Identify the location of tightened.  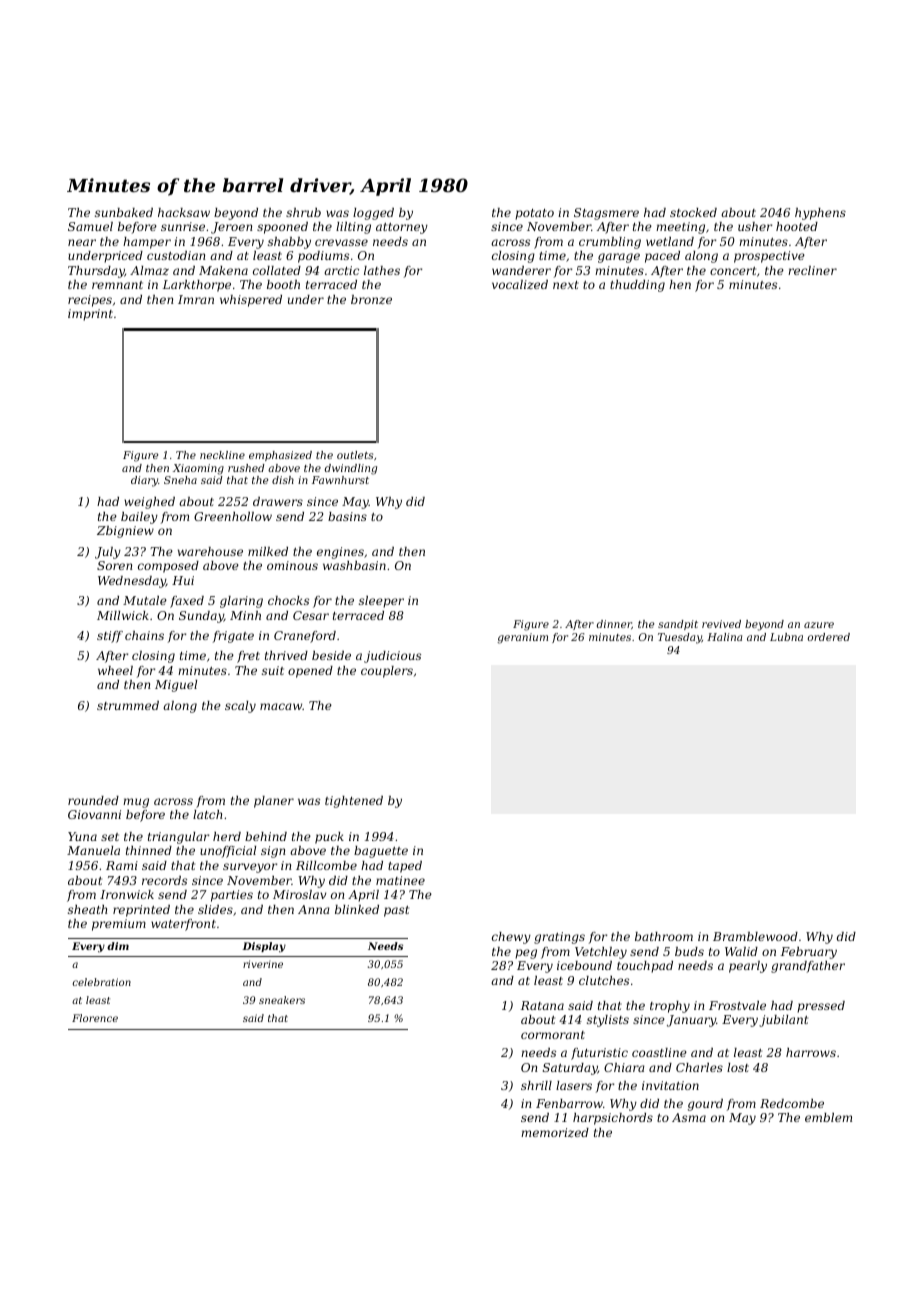
(354, 802).
